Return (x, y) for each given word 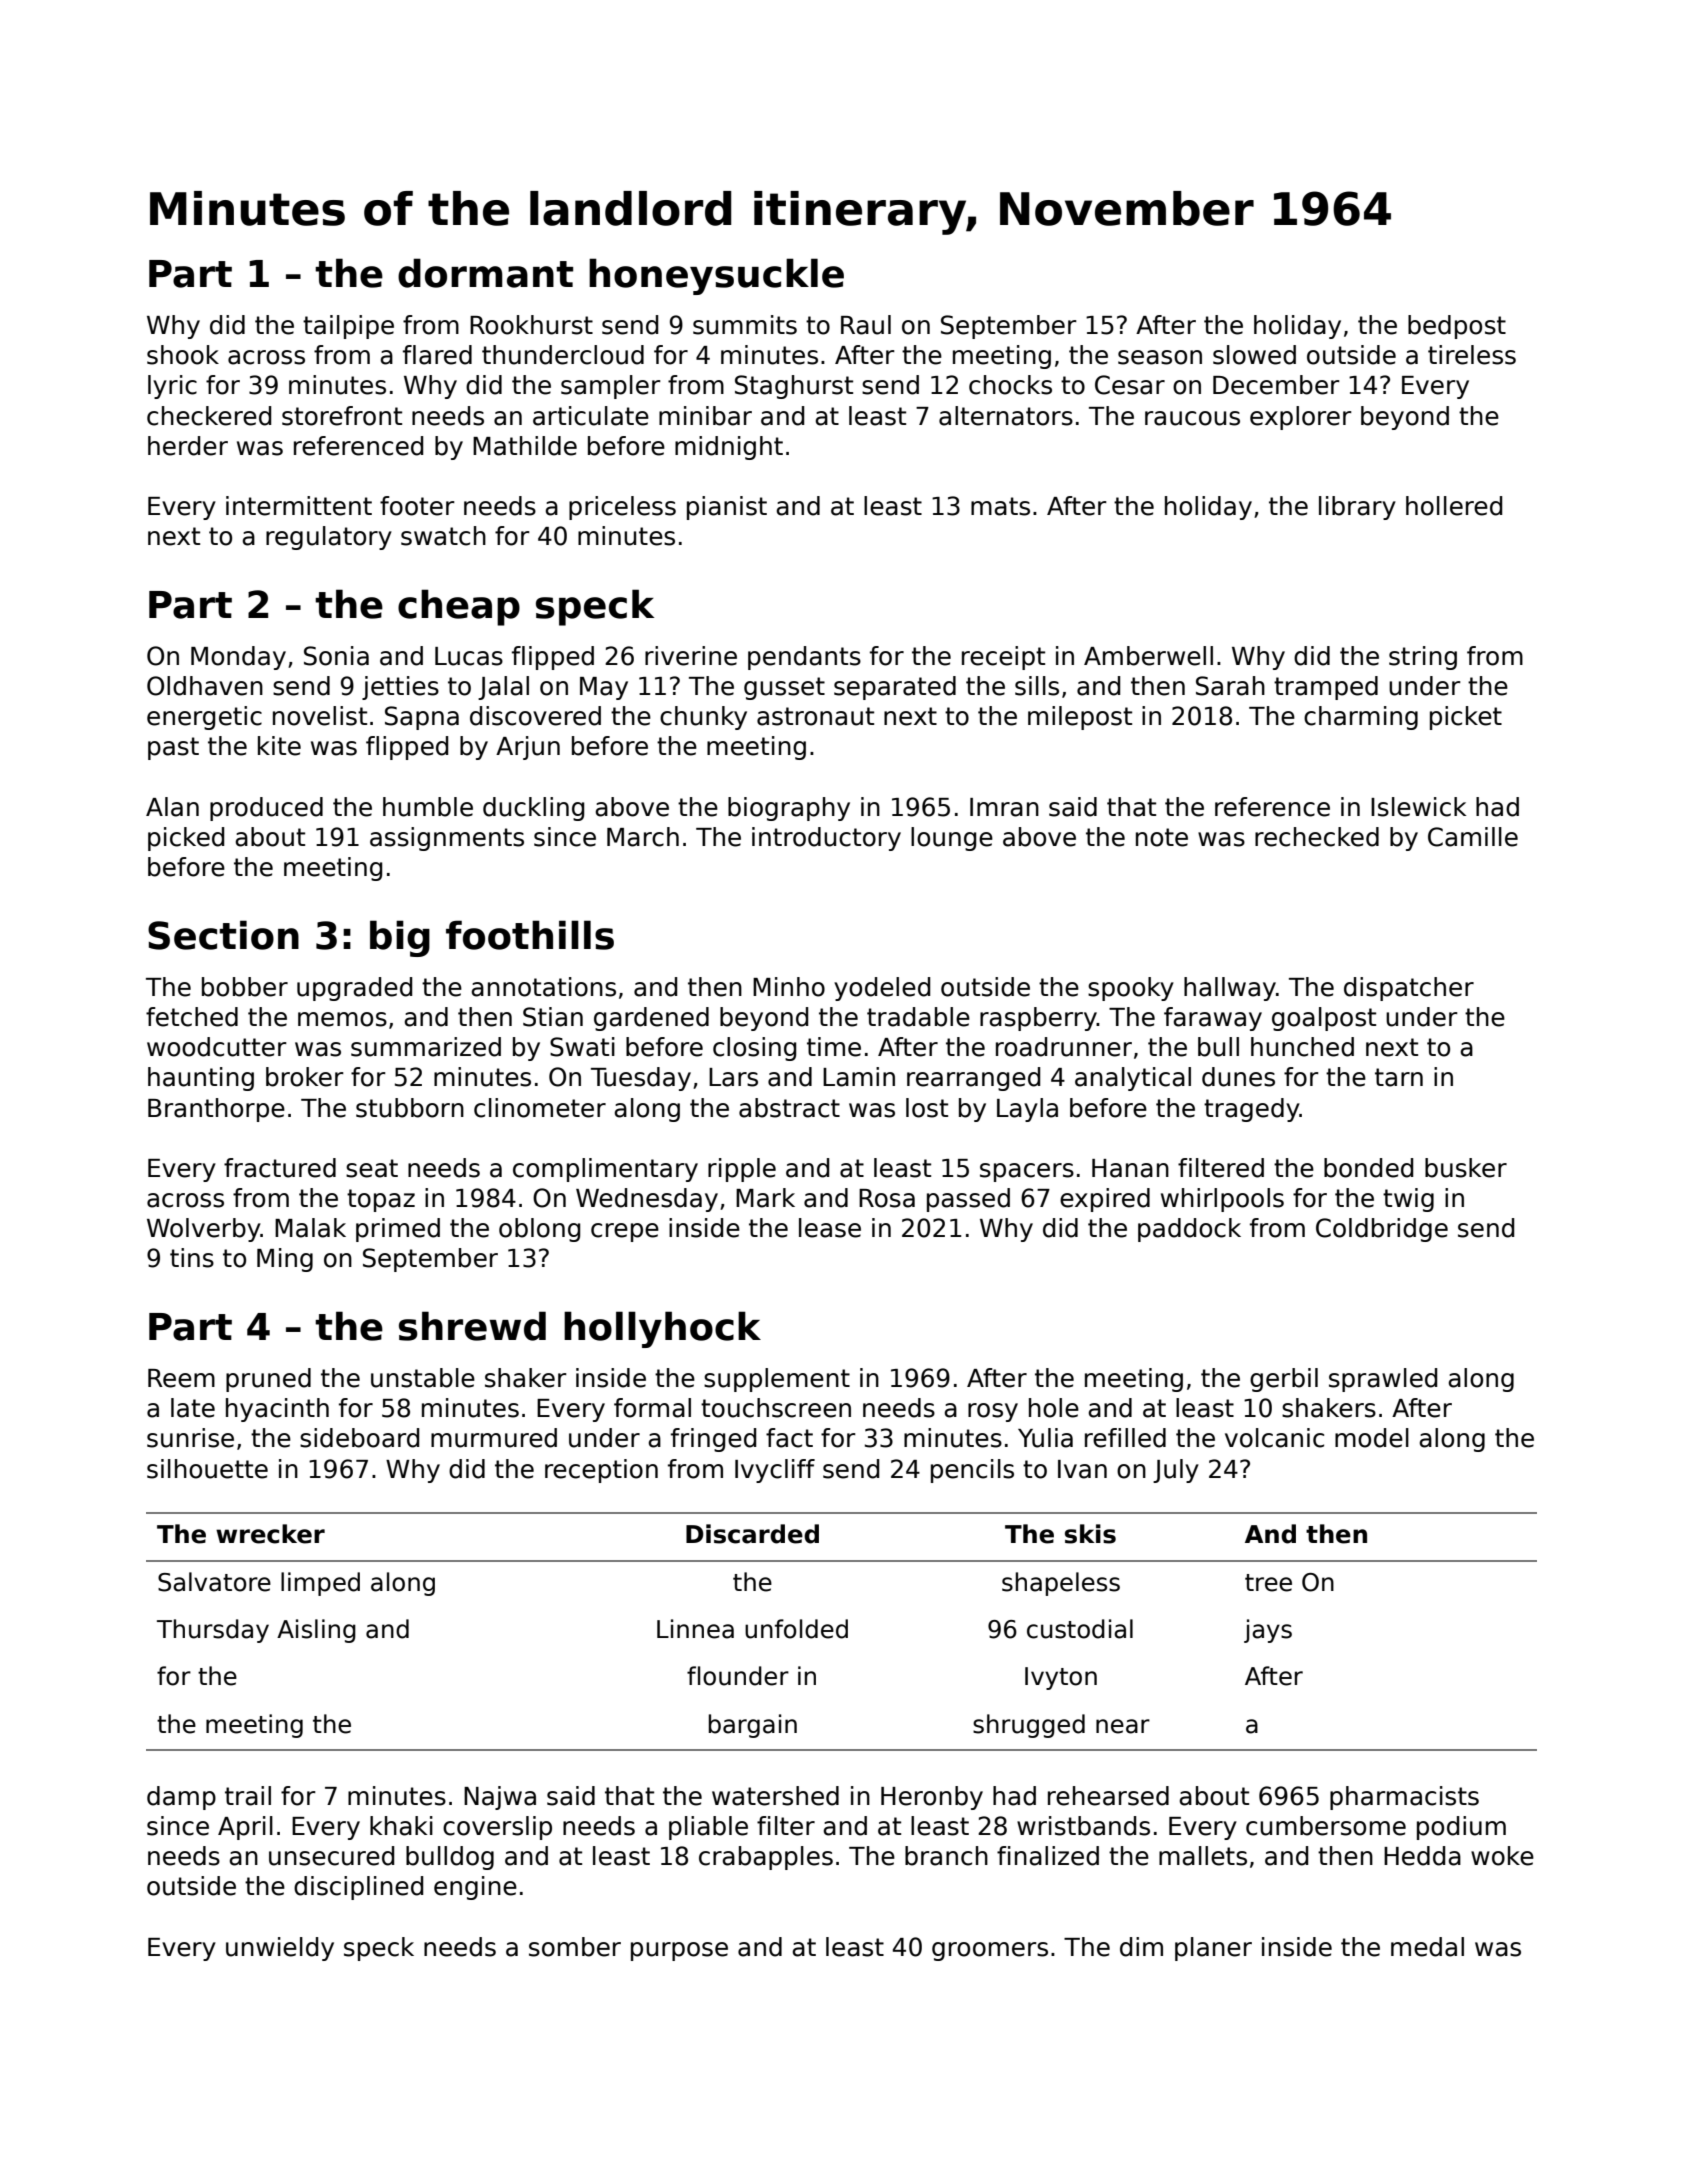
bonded (1368, 1168)
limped (320, 1584)
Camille (1473, 837)
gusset (784, 688)
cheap (459, 607)
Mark (765, 1198)
